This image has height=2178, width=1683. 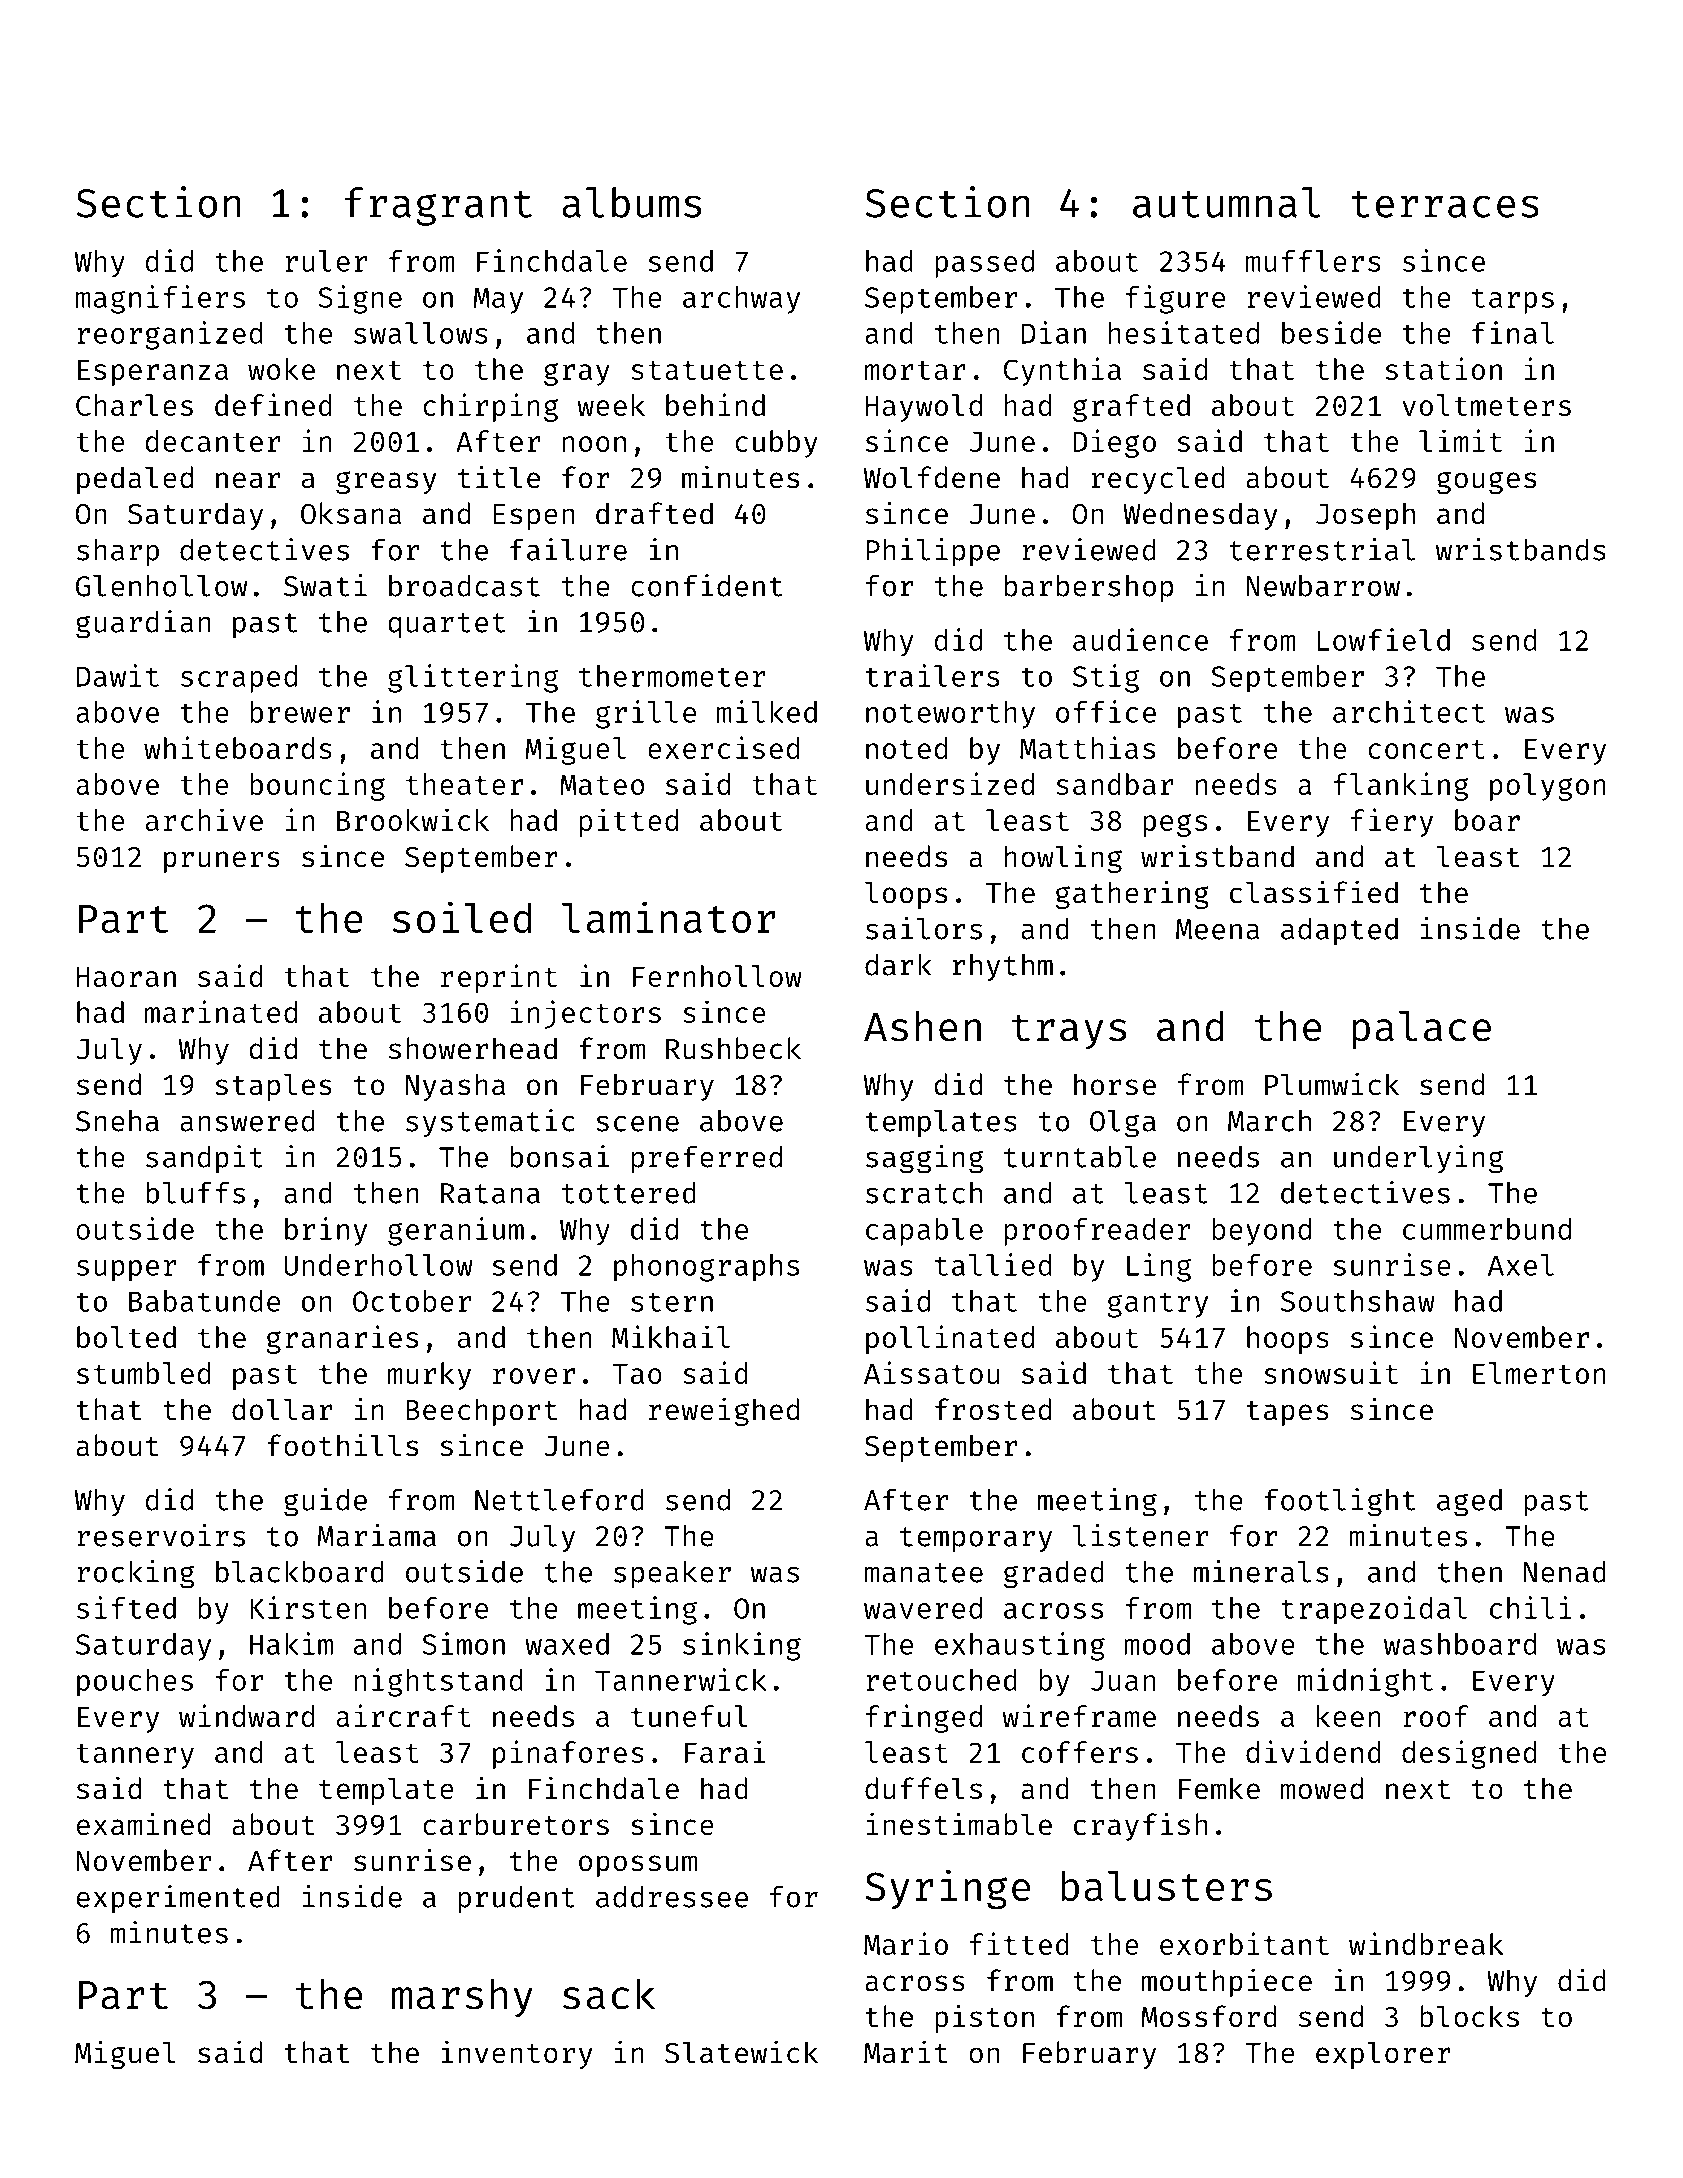 What do you see at coordinates (135, 480) in the image?
I see `pedaled` at bounding box center [135, 480].
